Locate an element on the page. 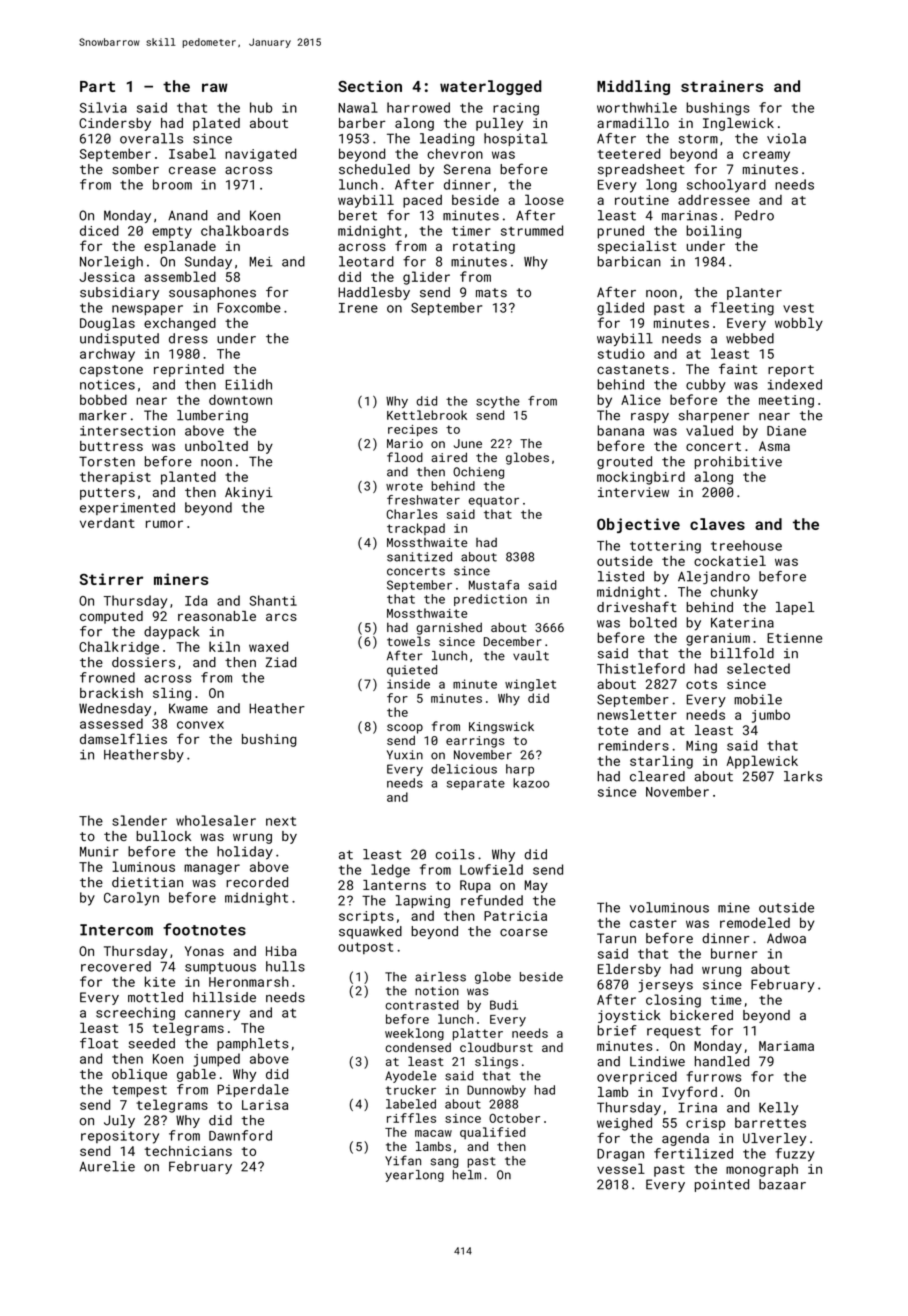 The width and height of the page is (908, 1316). leotard is located at coordinates (366, 261).
